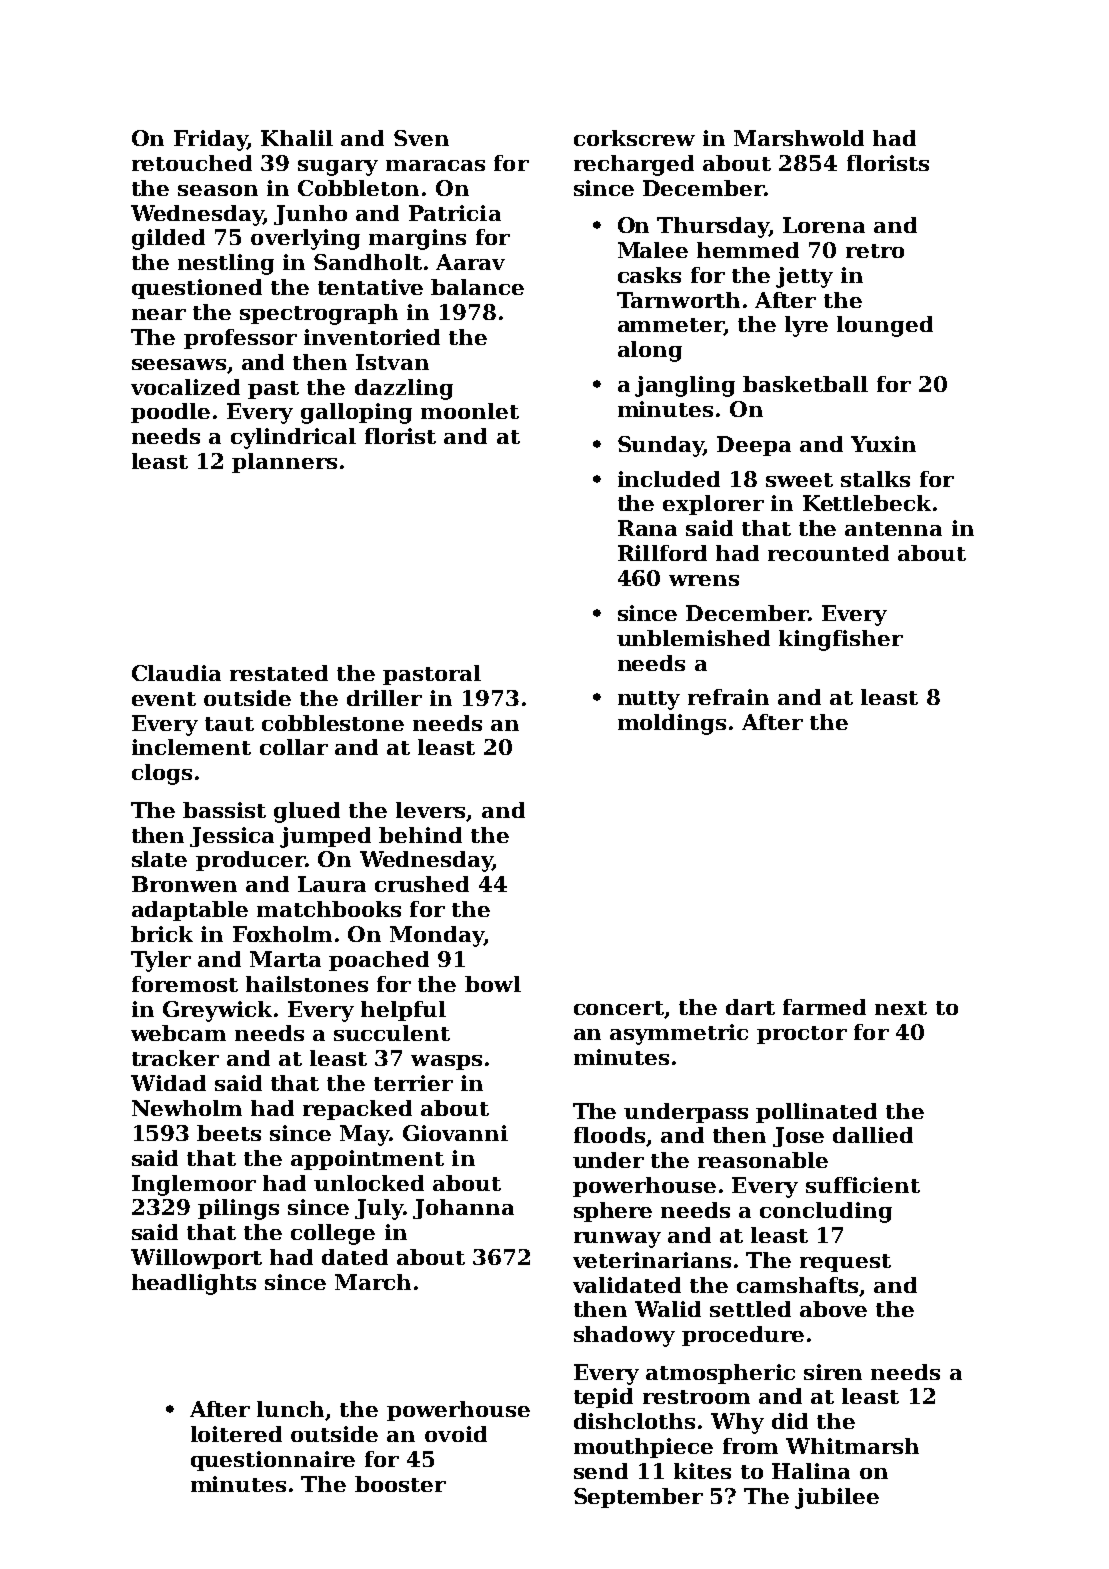  What do you see at coordinates (217, 1011) in the page?
I see `Greywick` at bounding box center [217, 1011].
